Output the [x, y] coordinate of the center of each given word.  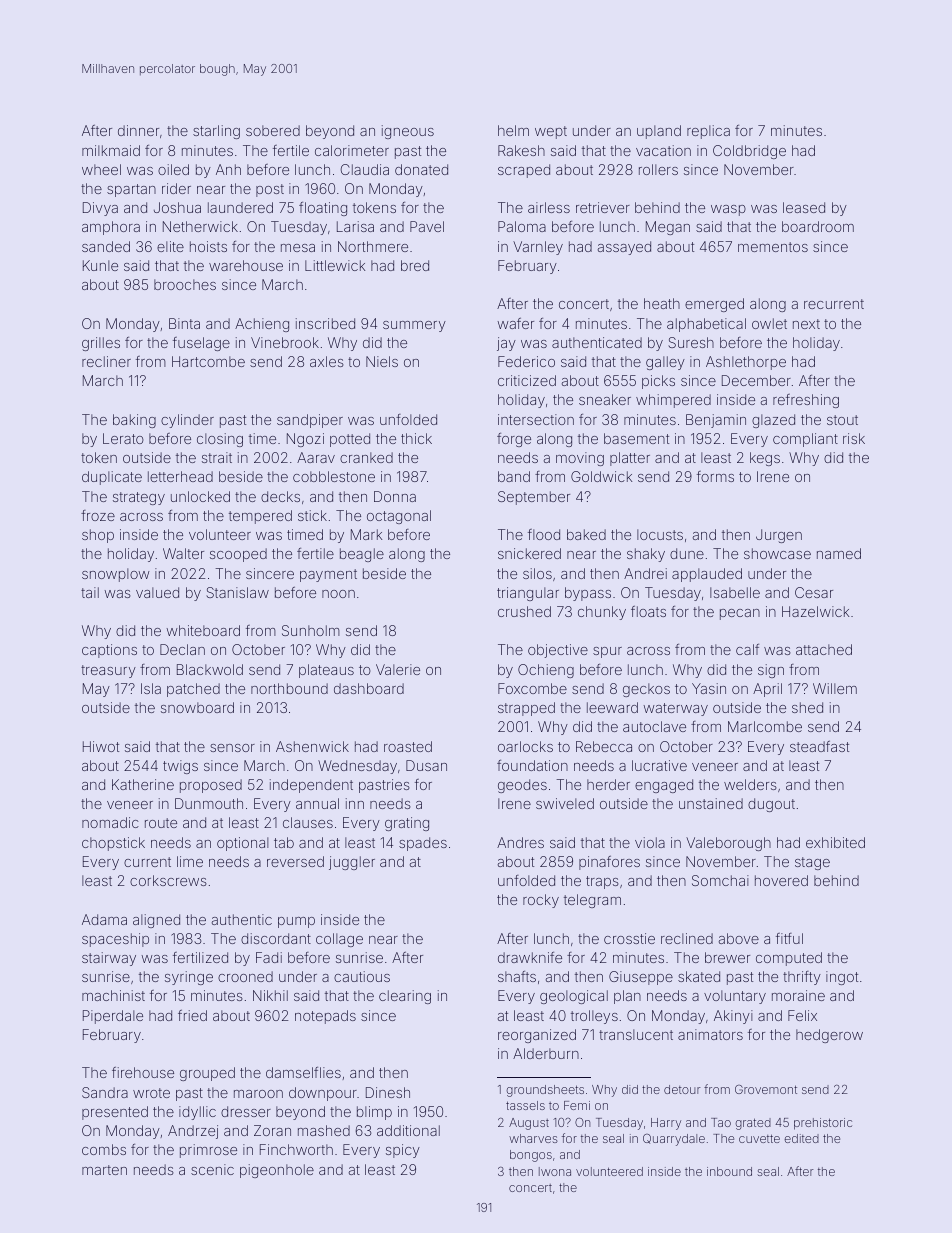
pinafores [609, 863]
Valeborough [728, 844]
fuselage [201, 344]
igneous [408, 132]
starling [216, 132]
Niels [382, 361]
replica [708, 132]
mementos [773, 247]
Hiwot [101, 746]
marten [104, 1170]
